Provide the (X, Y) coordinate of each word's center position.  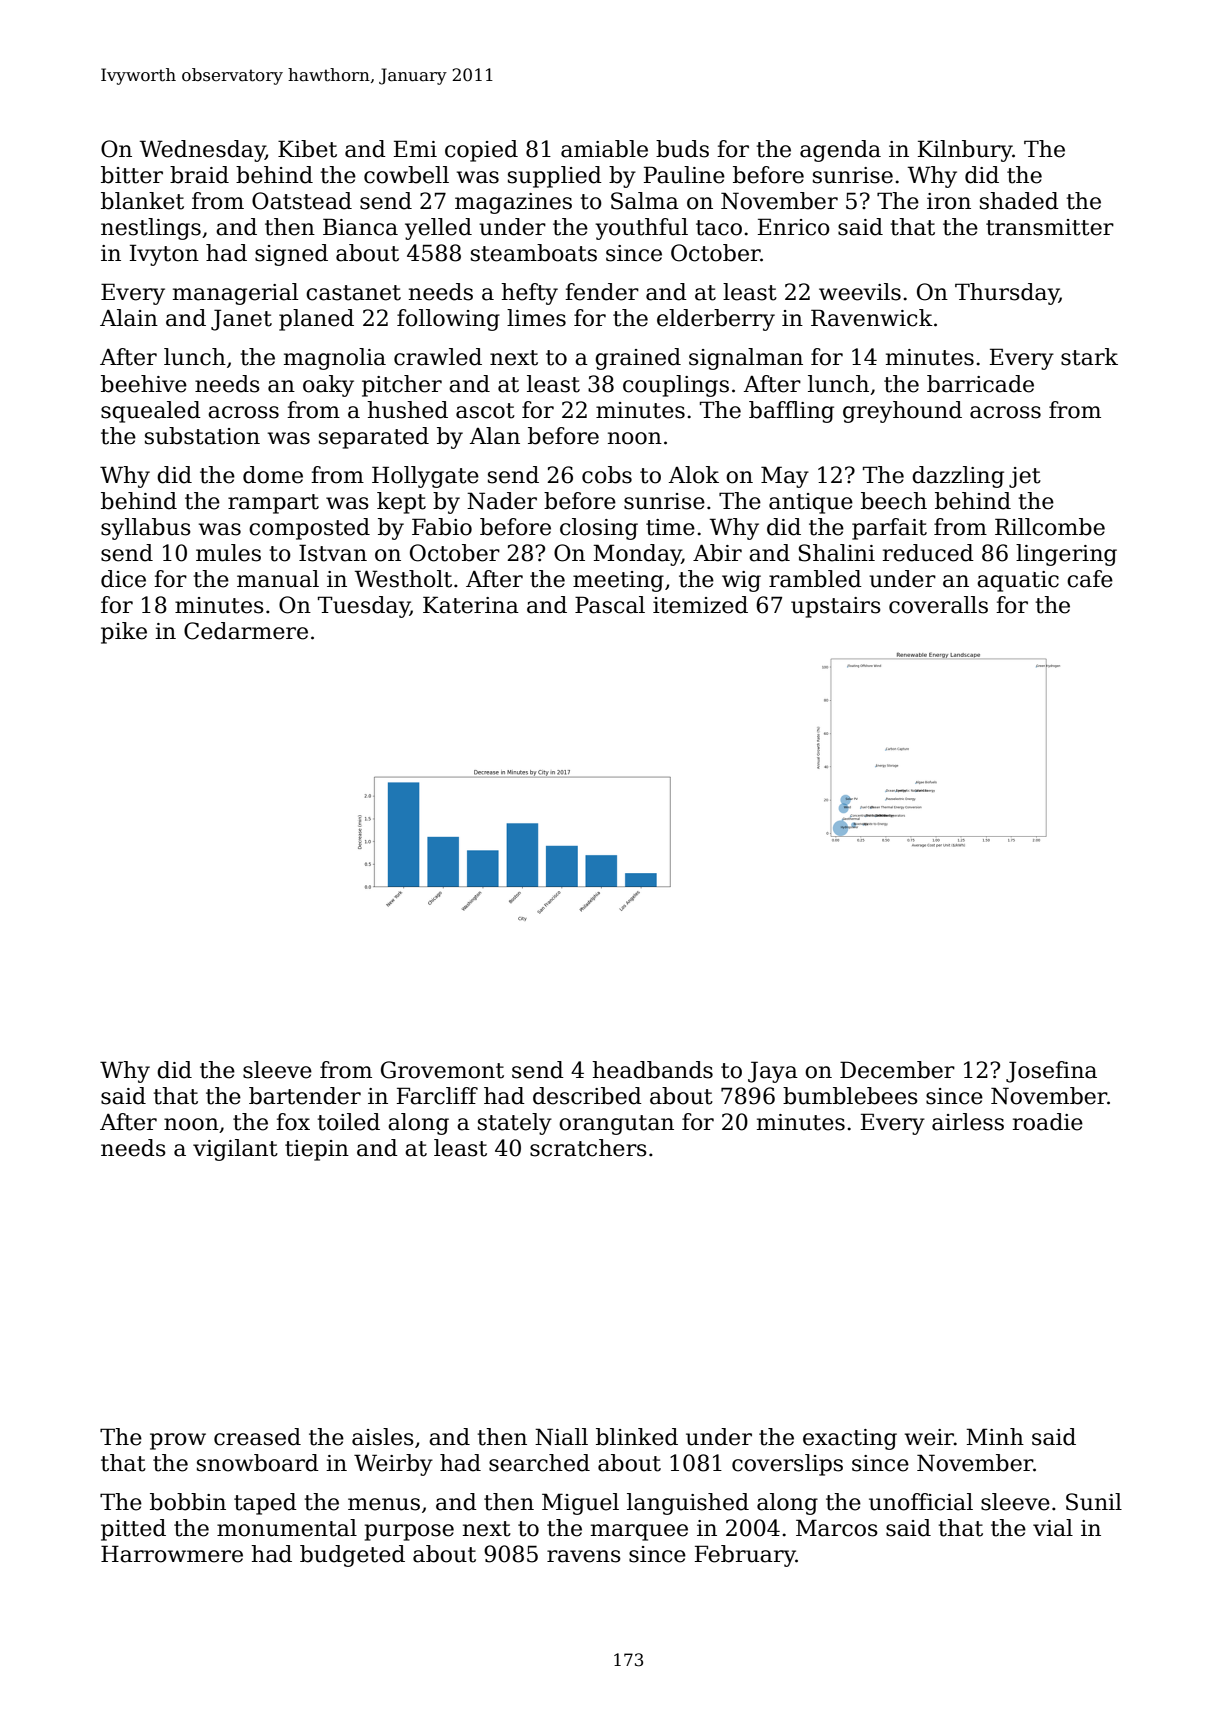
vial (1053, 1528)
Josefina (1051, 1072)
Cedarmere (246, 631)
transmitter (1050, 227)
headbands (652, 1070)
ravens (584, 1556)
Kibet (307, 149)
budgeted (352, 1556)
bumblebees (850, 1096)
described (587, 1096)
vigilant (235, 1150)
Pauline (684, 175)
